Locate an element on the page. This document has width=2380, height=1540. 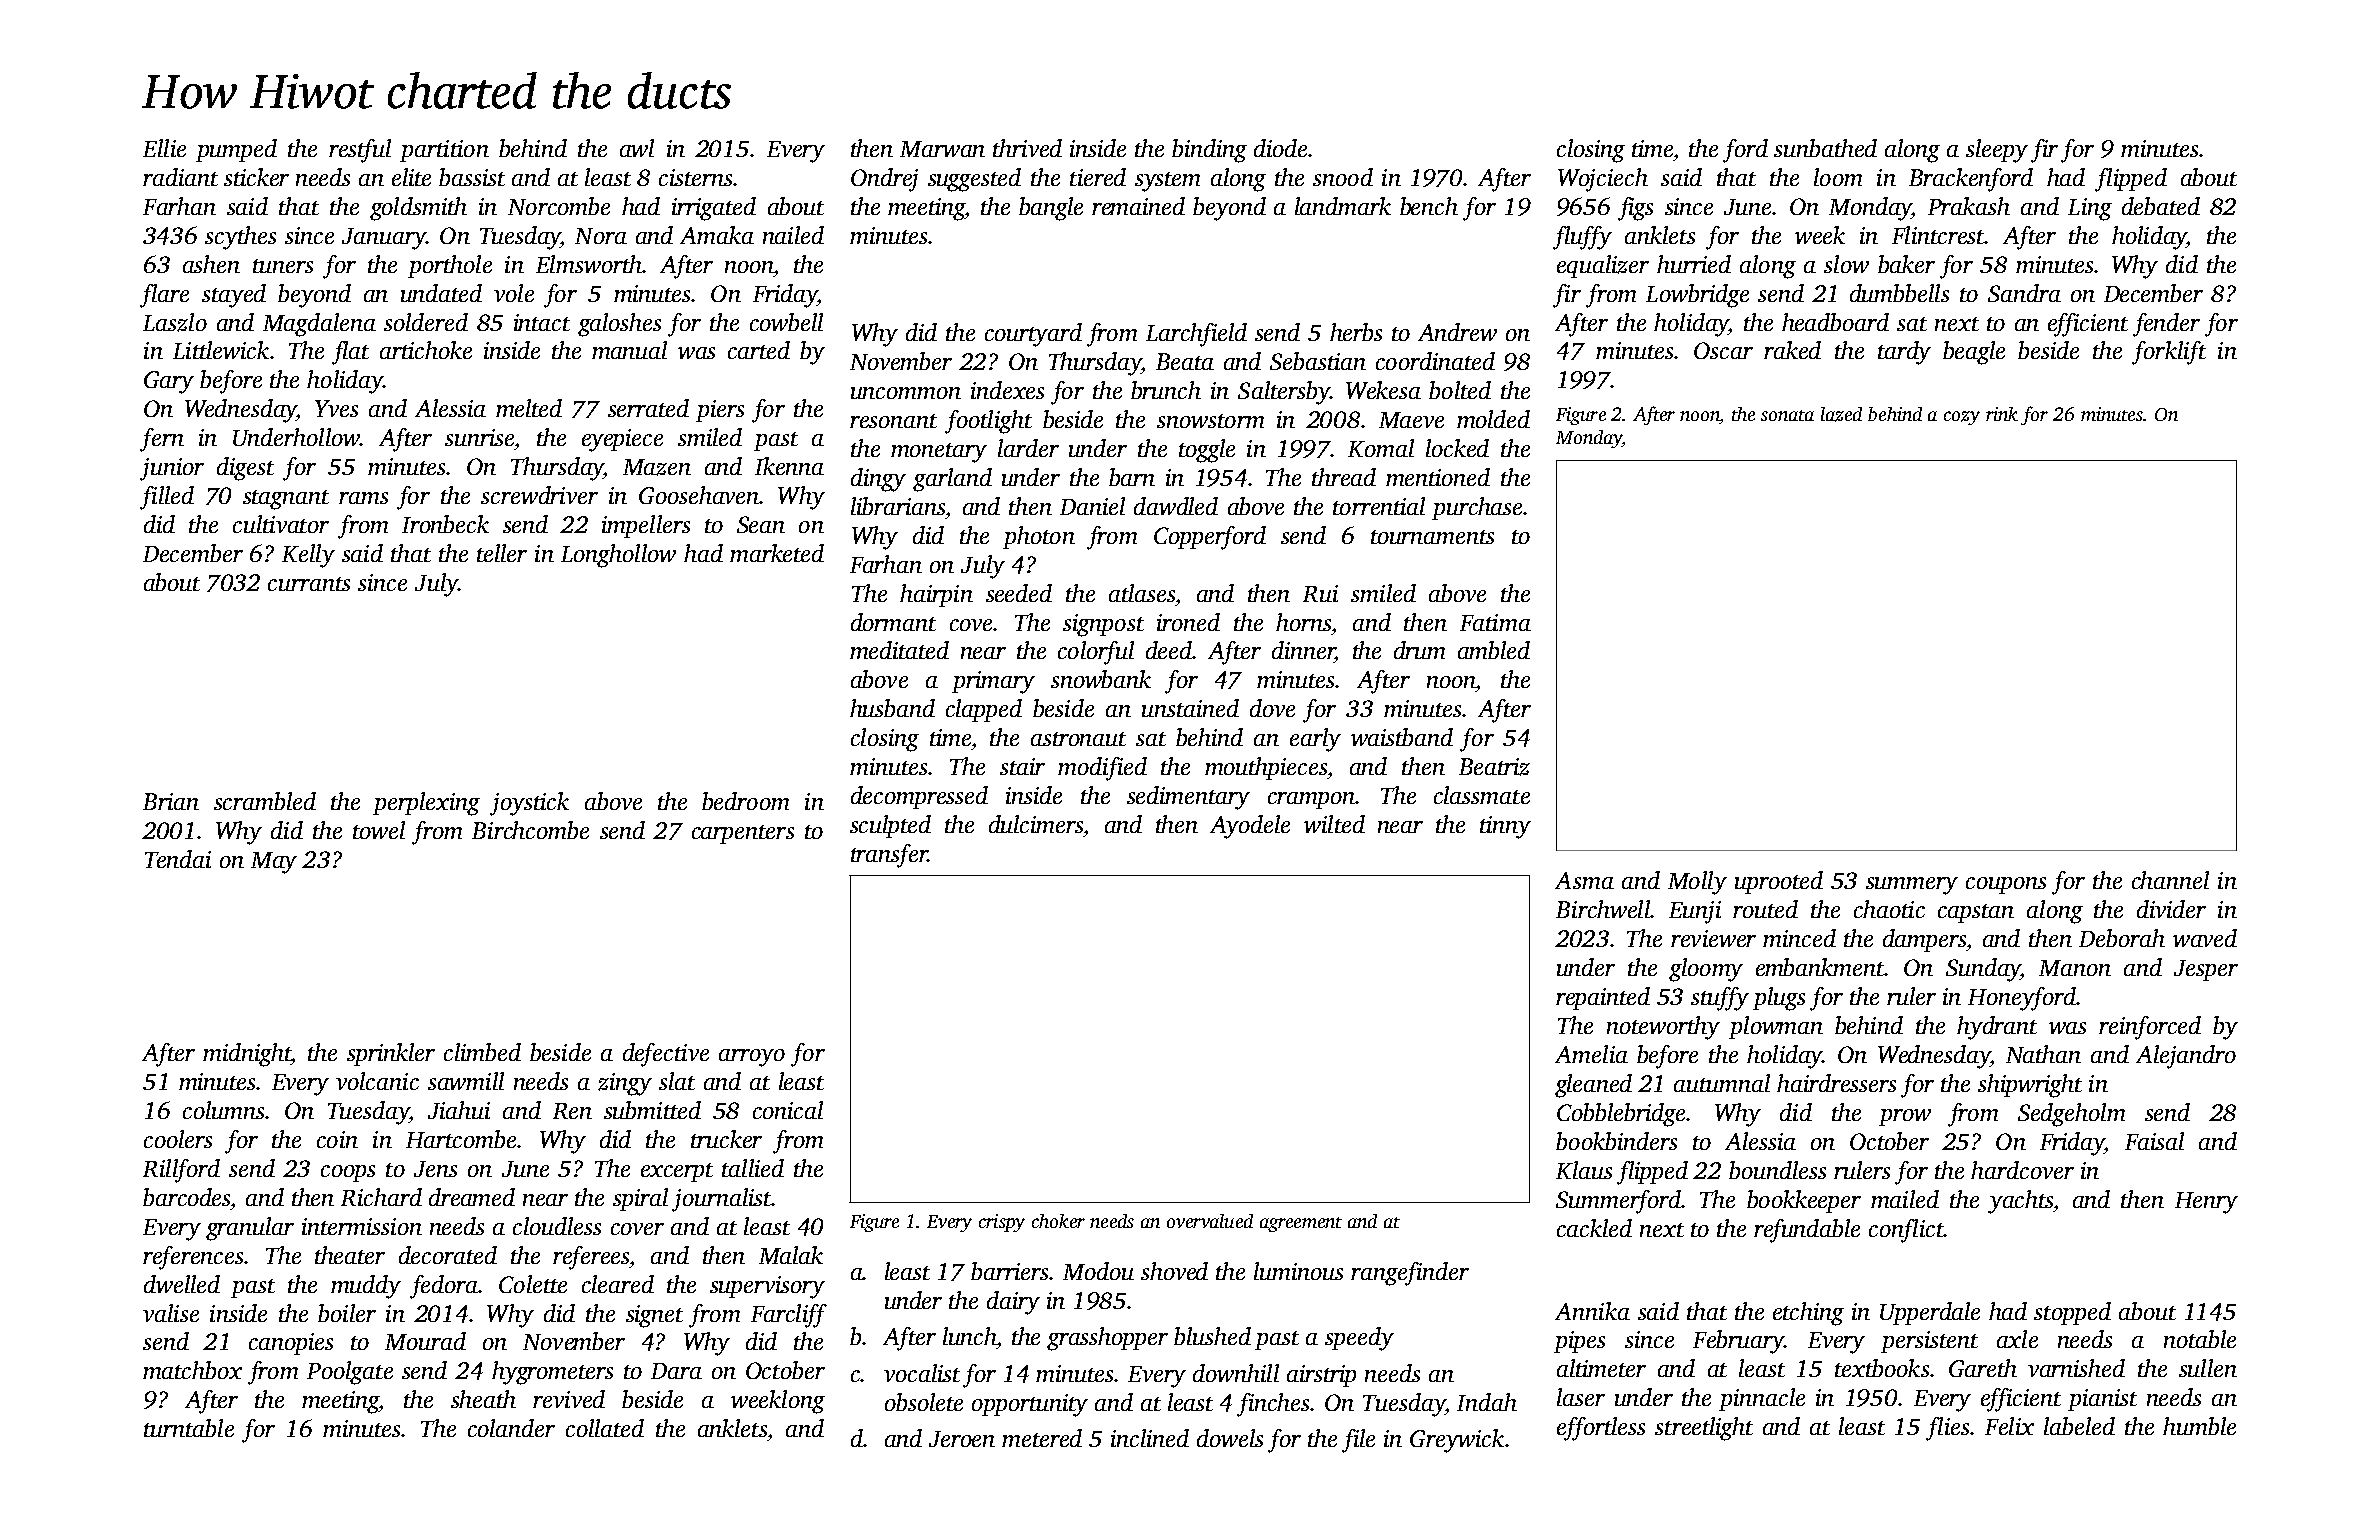
sleepy is located at coordinates (1997, 151).
